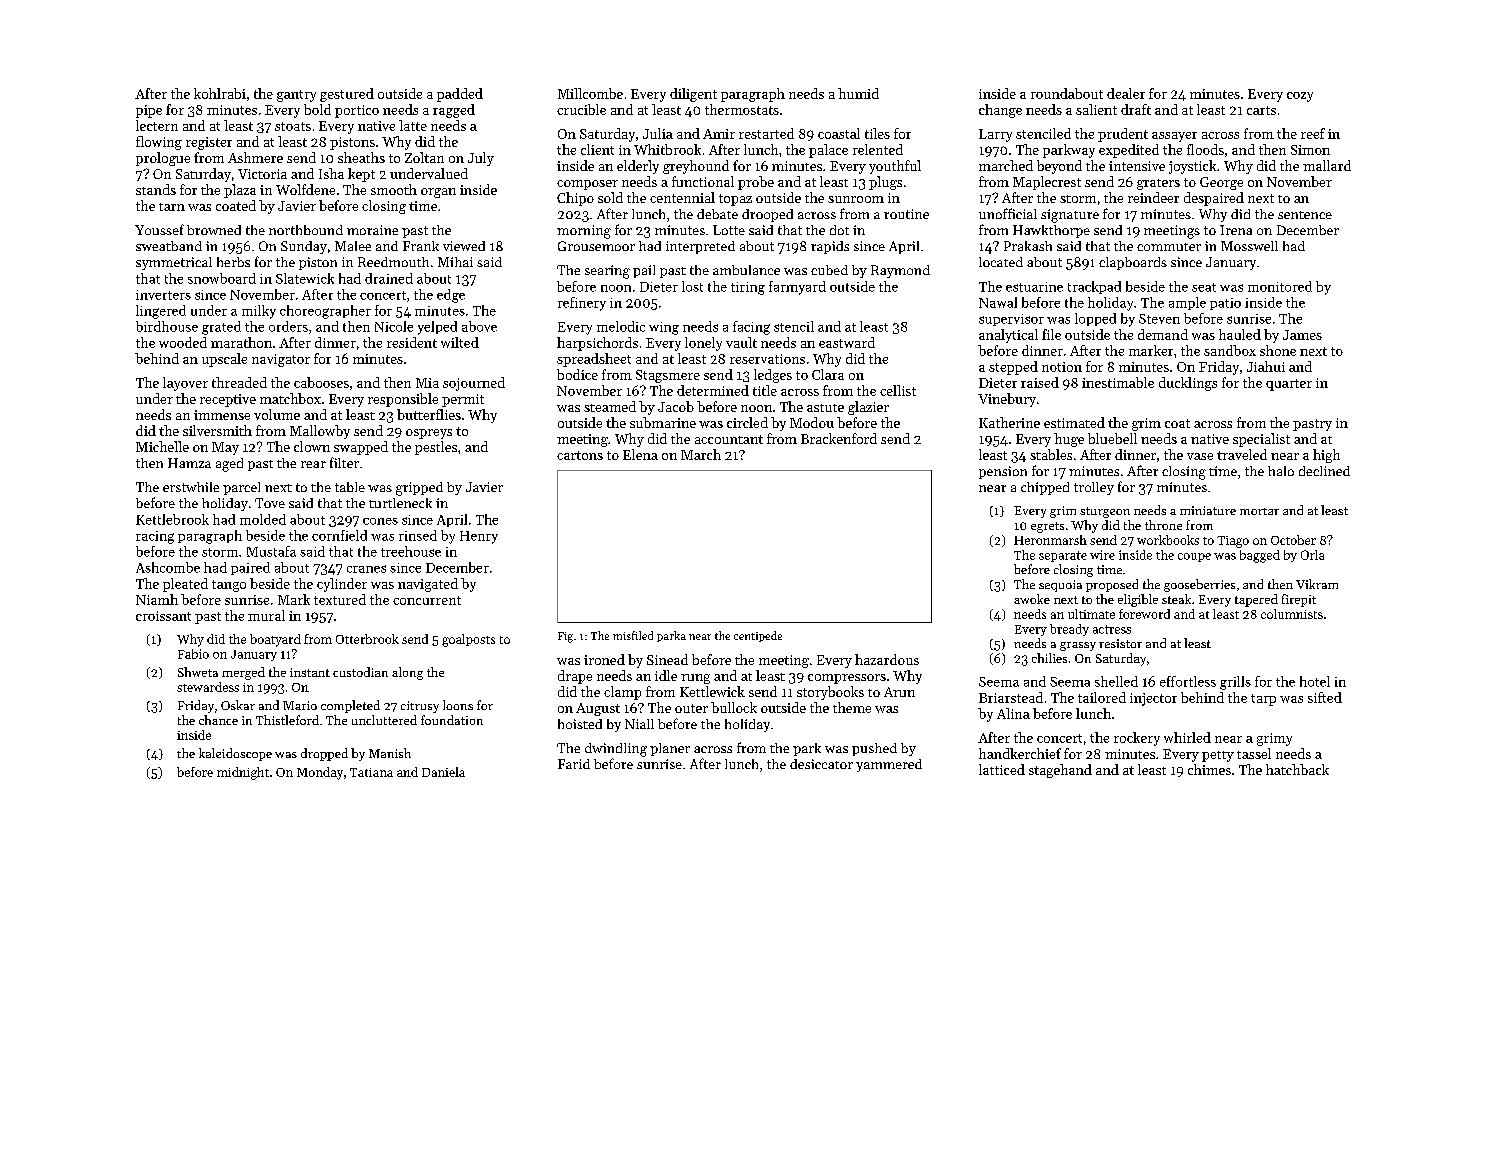  I want to click on seat, so click(1204, 287).
